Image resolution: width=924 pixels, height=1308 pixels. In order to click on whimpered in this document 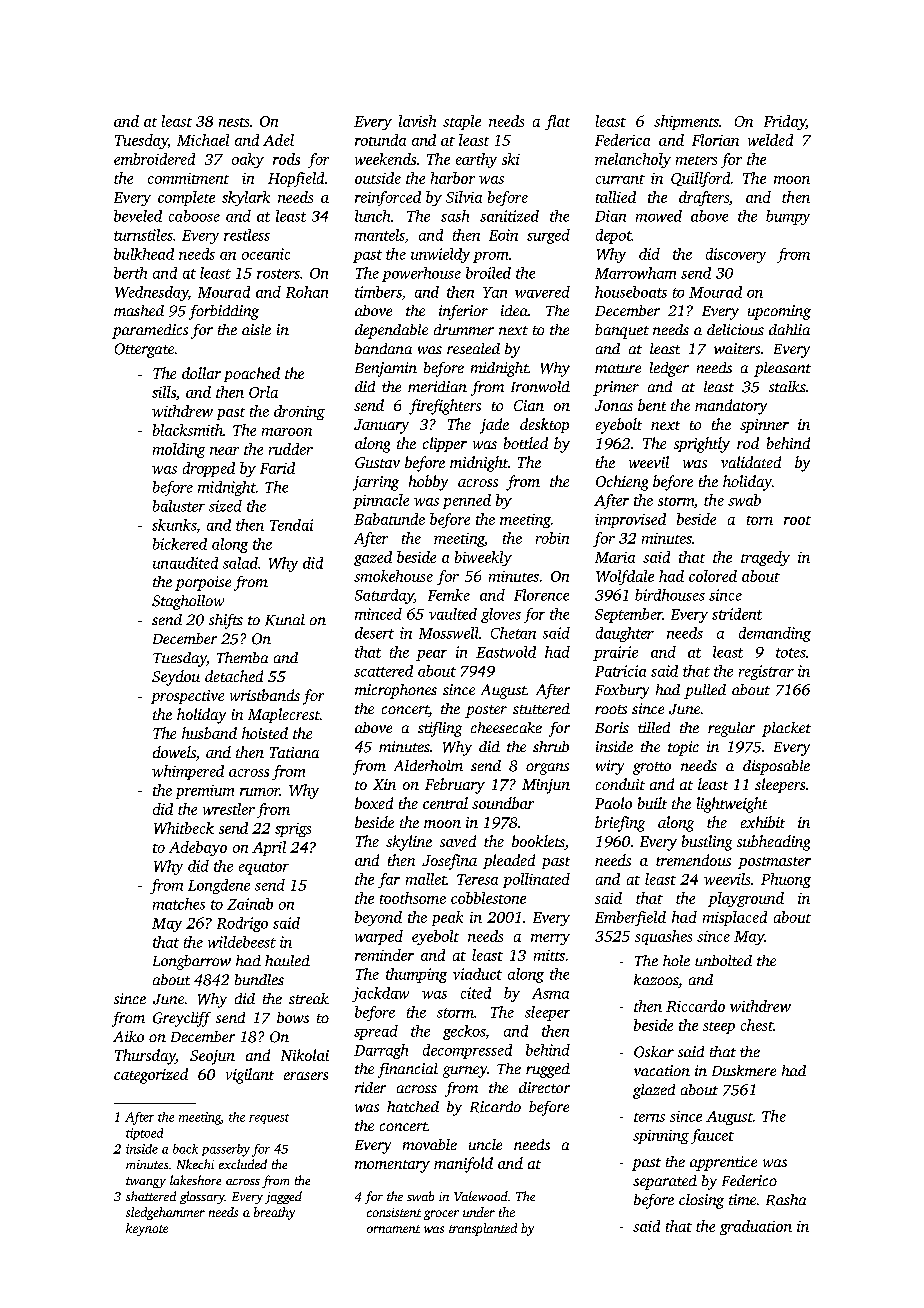, I will do `click(188, 772)`.
